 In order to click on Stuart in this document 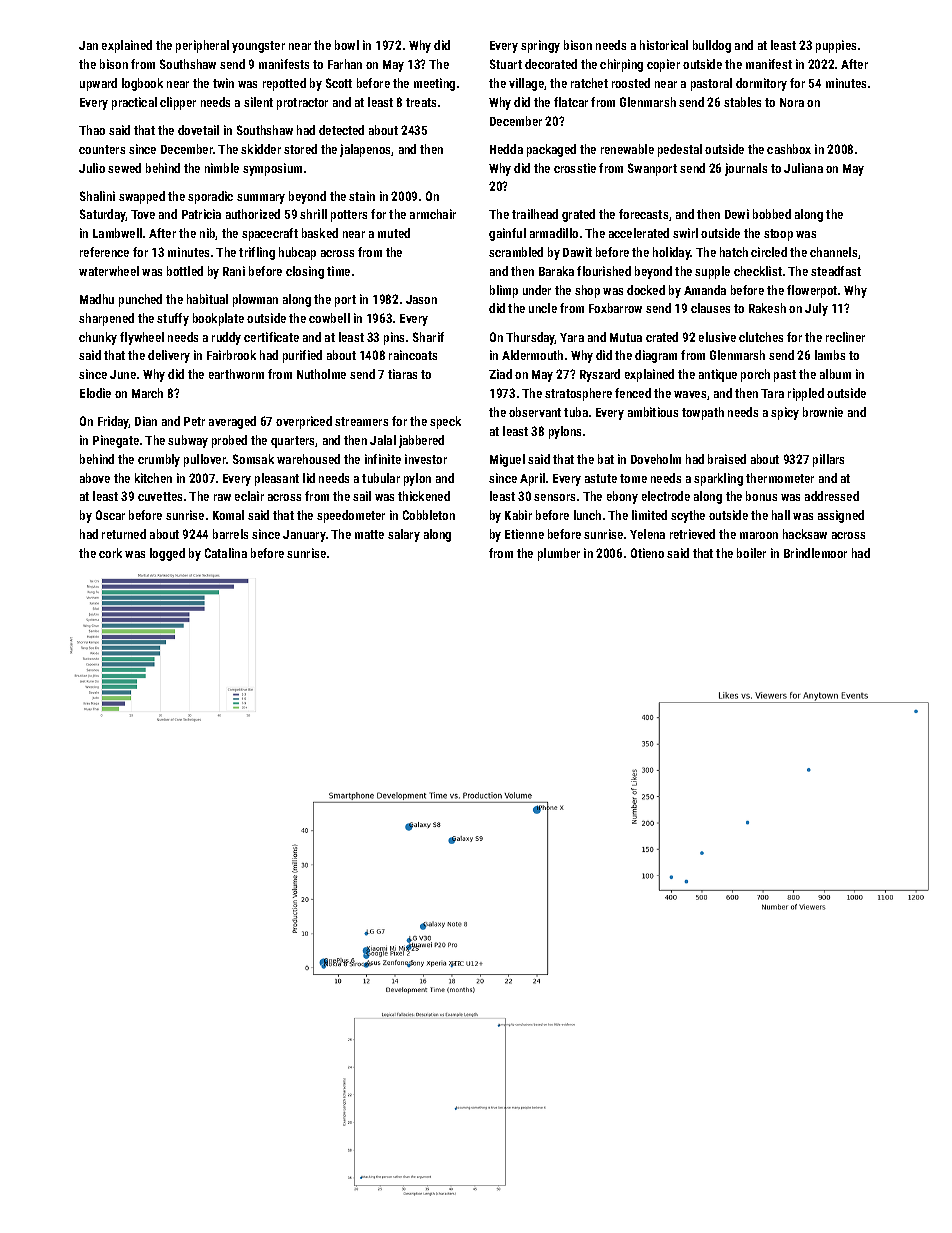, I will do `click(506, 64)`.
